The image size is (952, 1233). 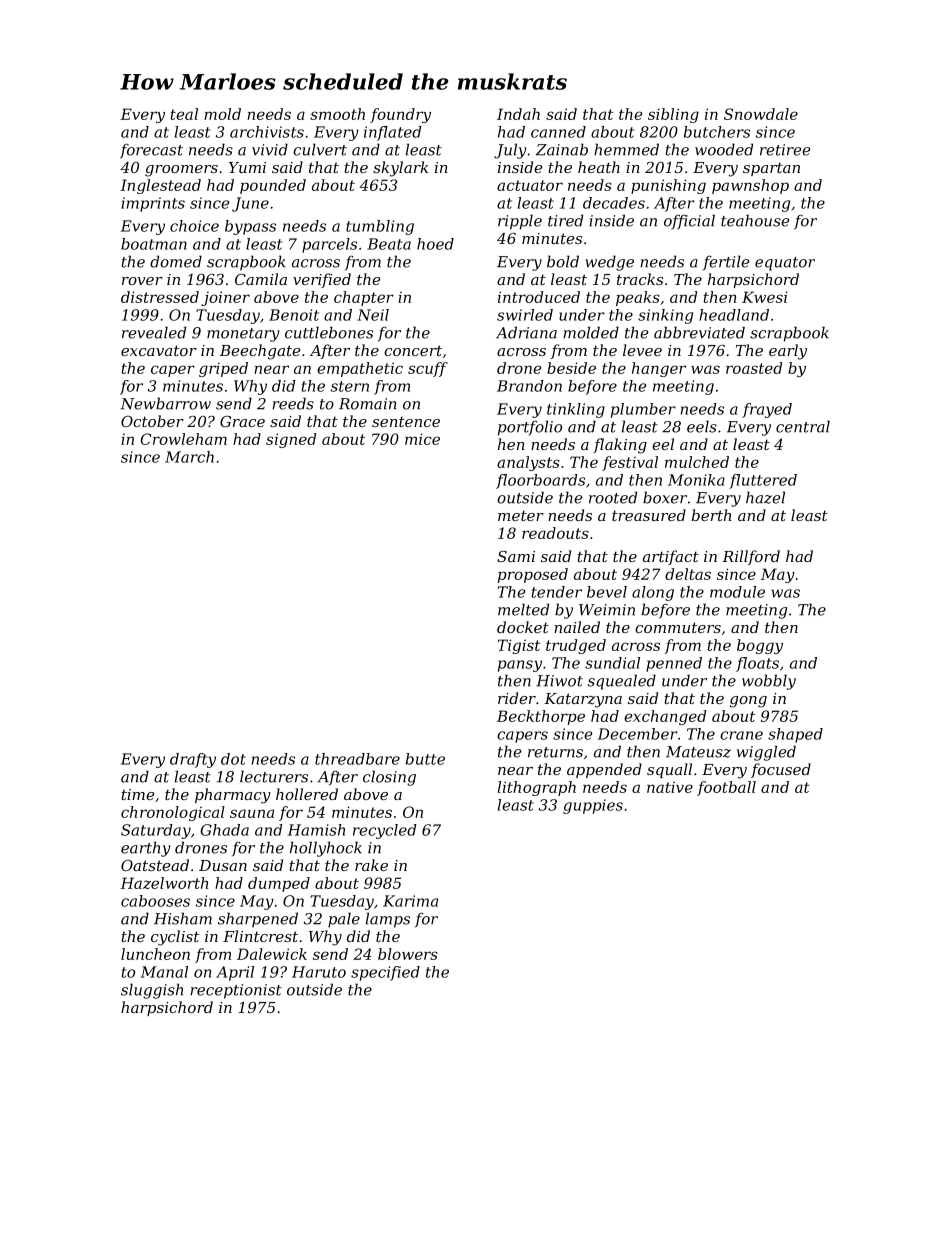 What do you see at coordinates (643, 410) in the image?
I see `plumber` at bounding box center [643, 410].
